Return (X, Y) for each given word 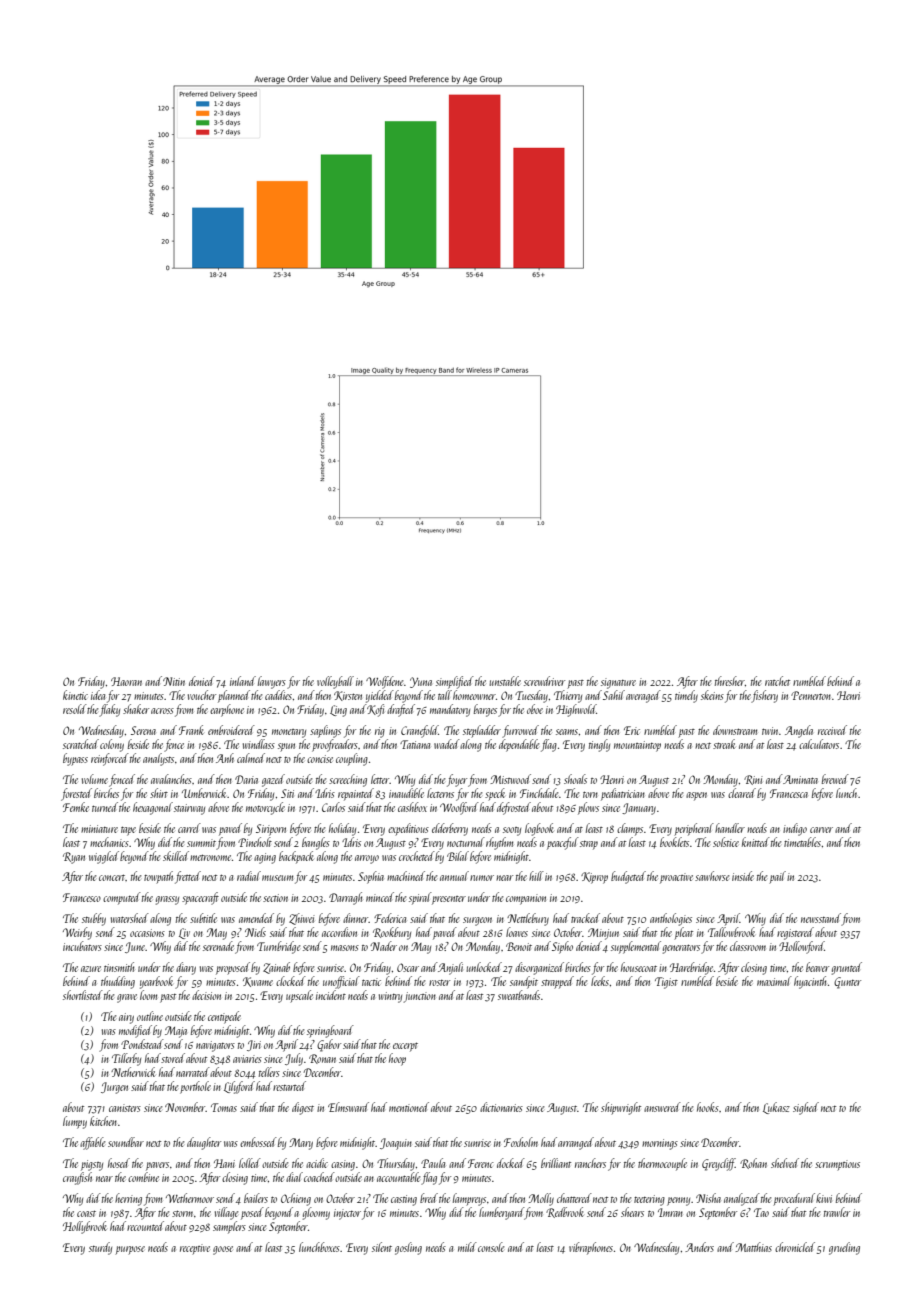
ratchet (777, 681)
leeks (600, 981)
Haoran (126, 681)
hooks (708, 1107)
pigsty (92, 1165)
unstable (505, 681)
